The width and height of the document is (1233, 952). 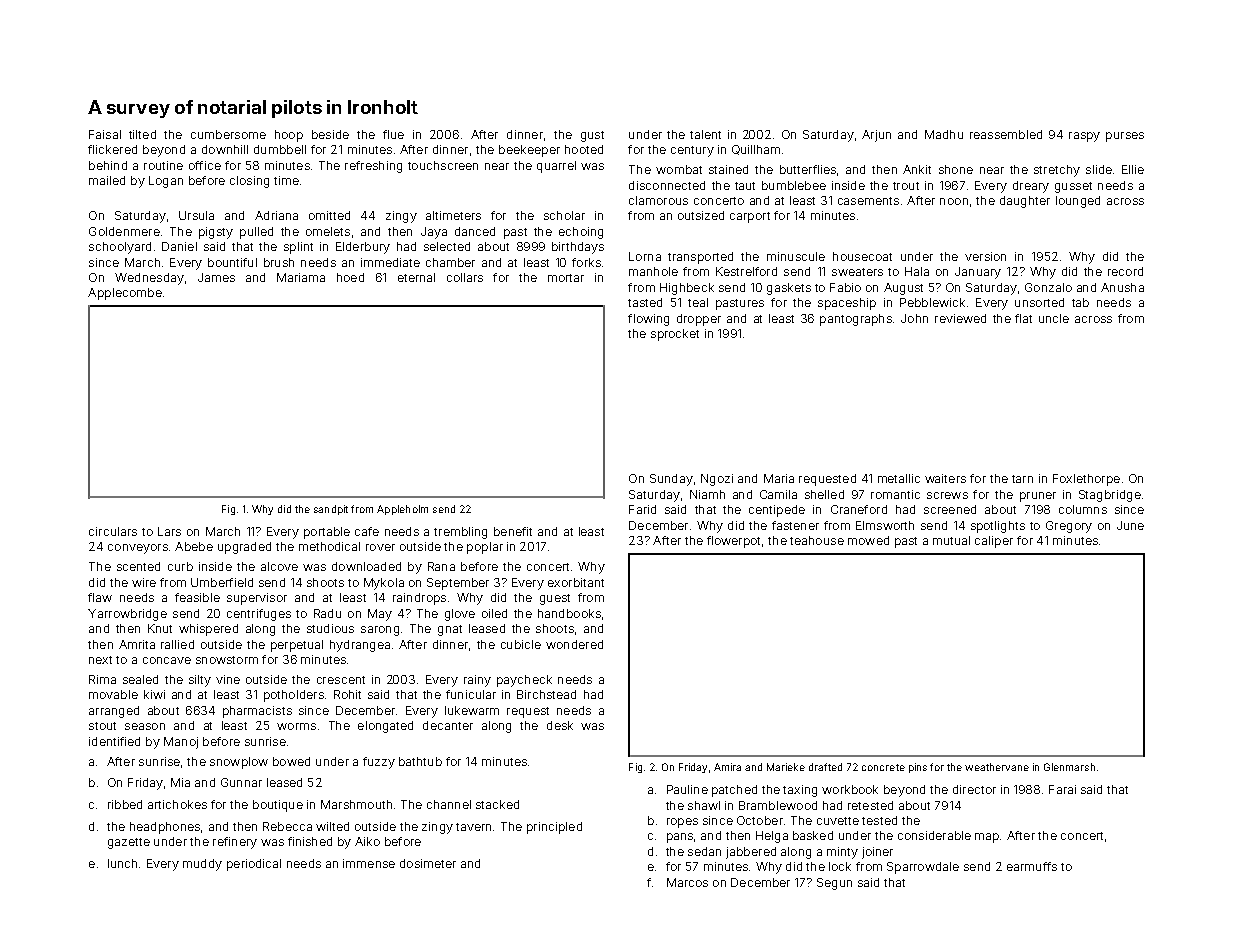 I want to click on Arjun, so click(x=876, y=136).
